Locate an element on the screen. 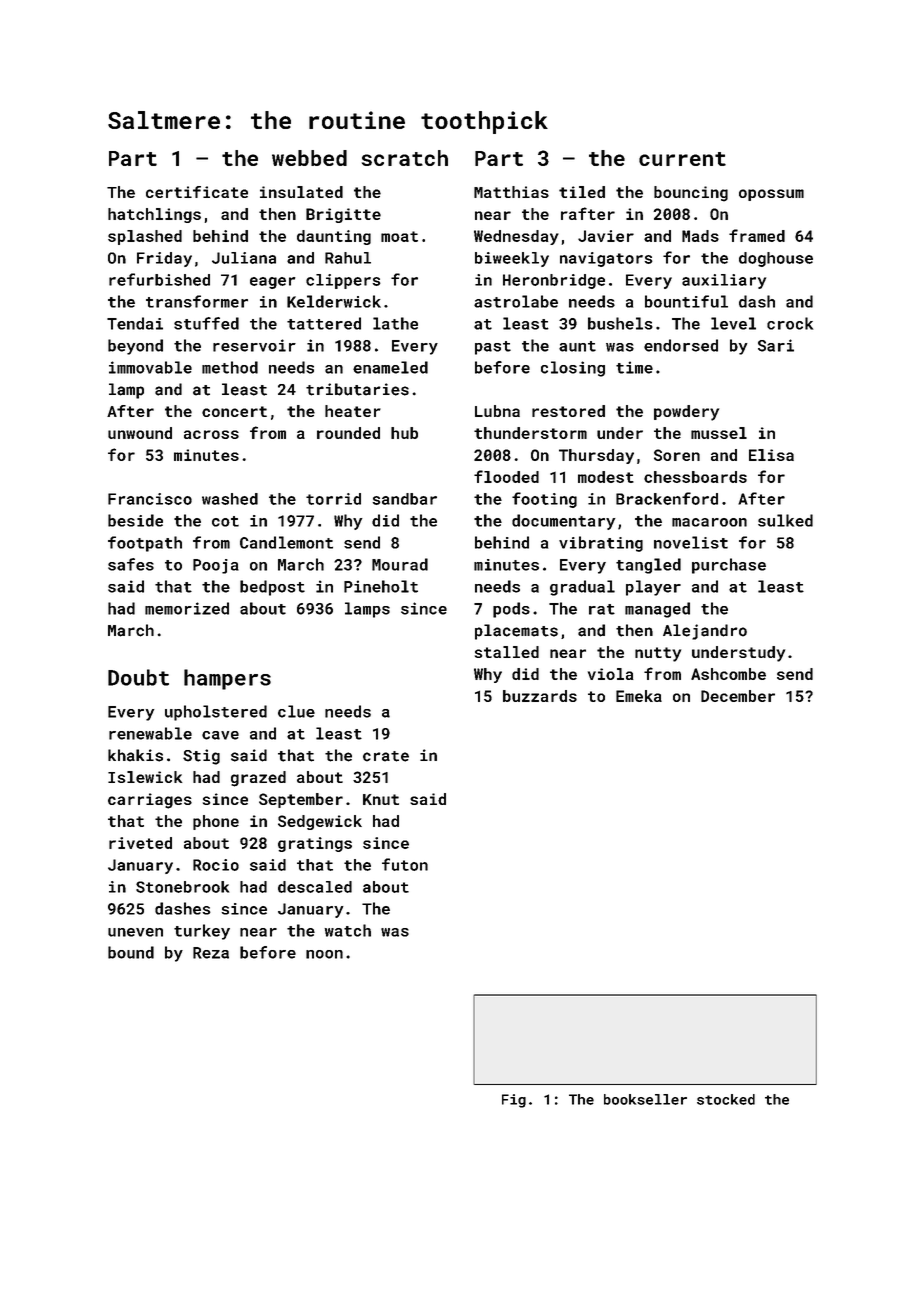  crock is located at coordinates (790, 323).
